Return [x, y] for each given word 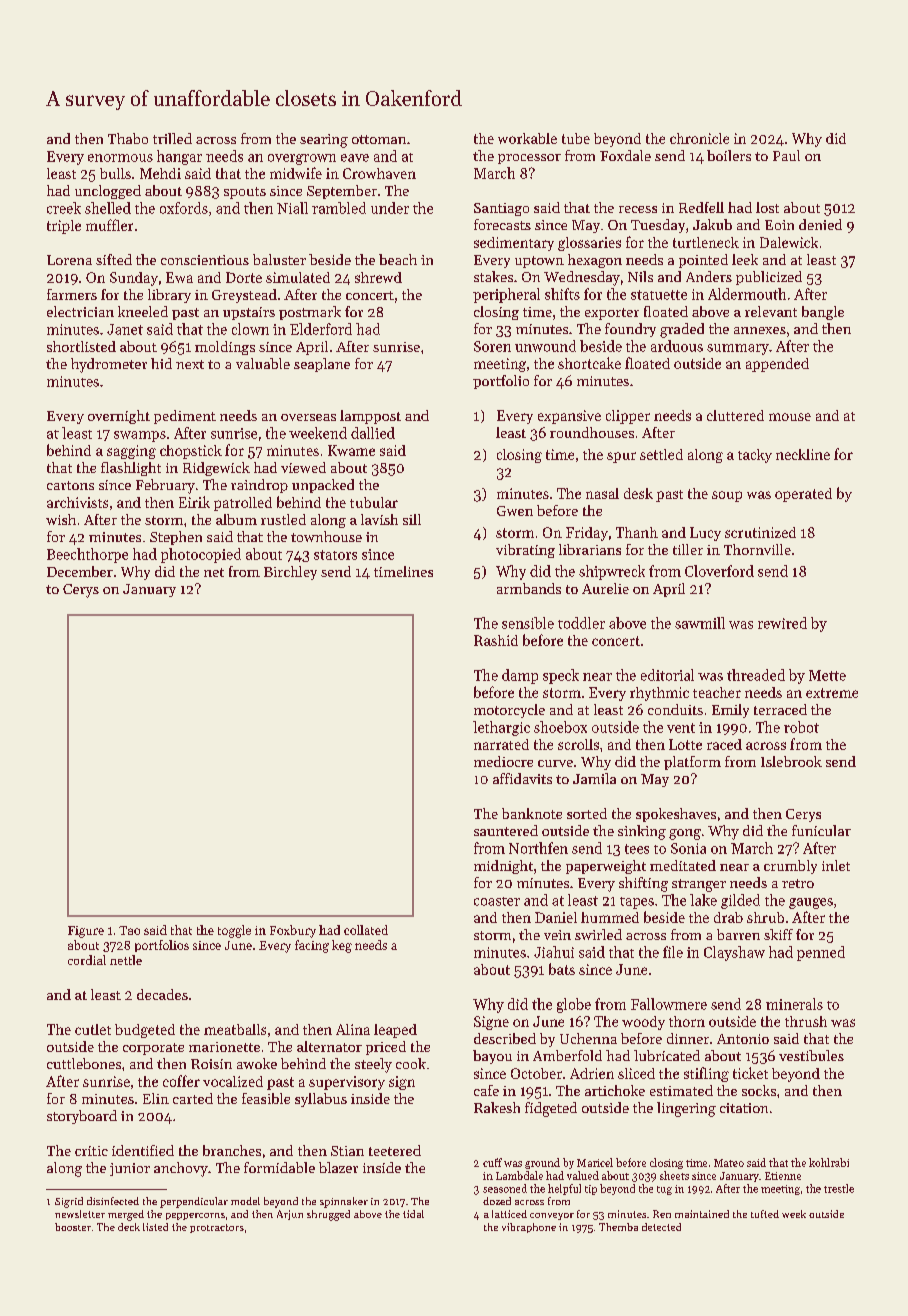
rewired [782, 623]
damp [520, 676]
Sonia [688, 848]
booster [73, 1227]
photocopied [201, 555]
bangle [823, 313]
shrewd [378, 277]
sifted [114, 259]
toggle [234, 931]
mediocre [503, 761]
